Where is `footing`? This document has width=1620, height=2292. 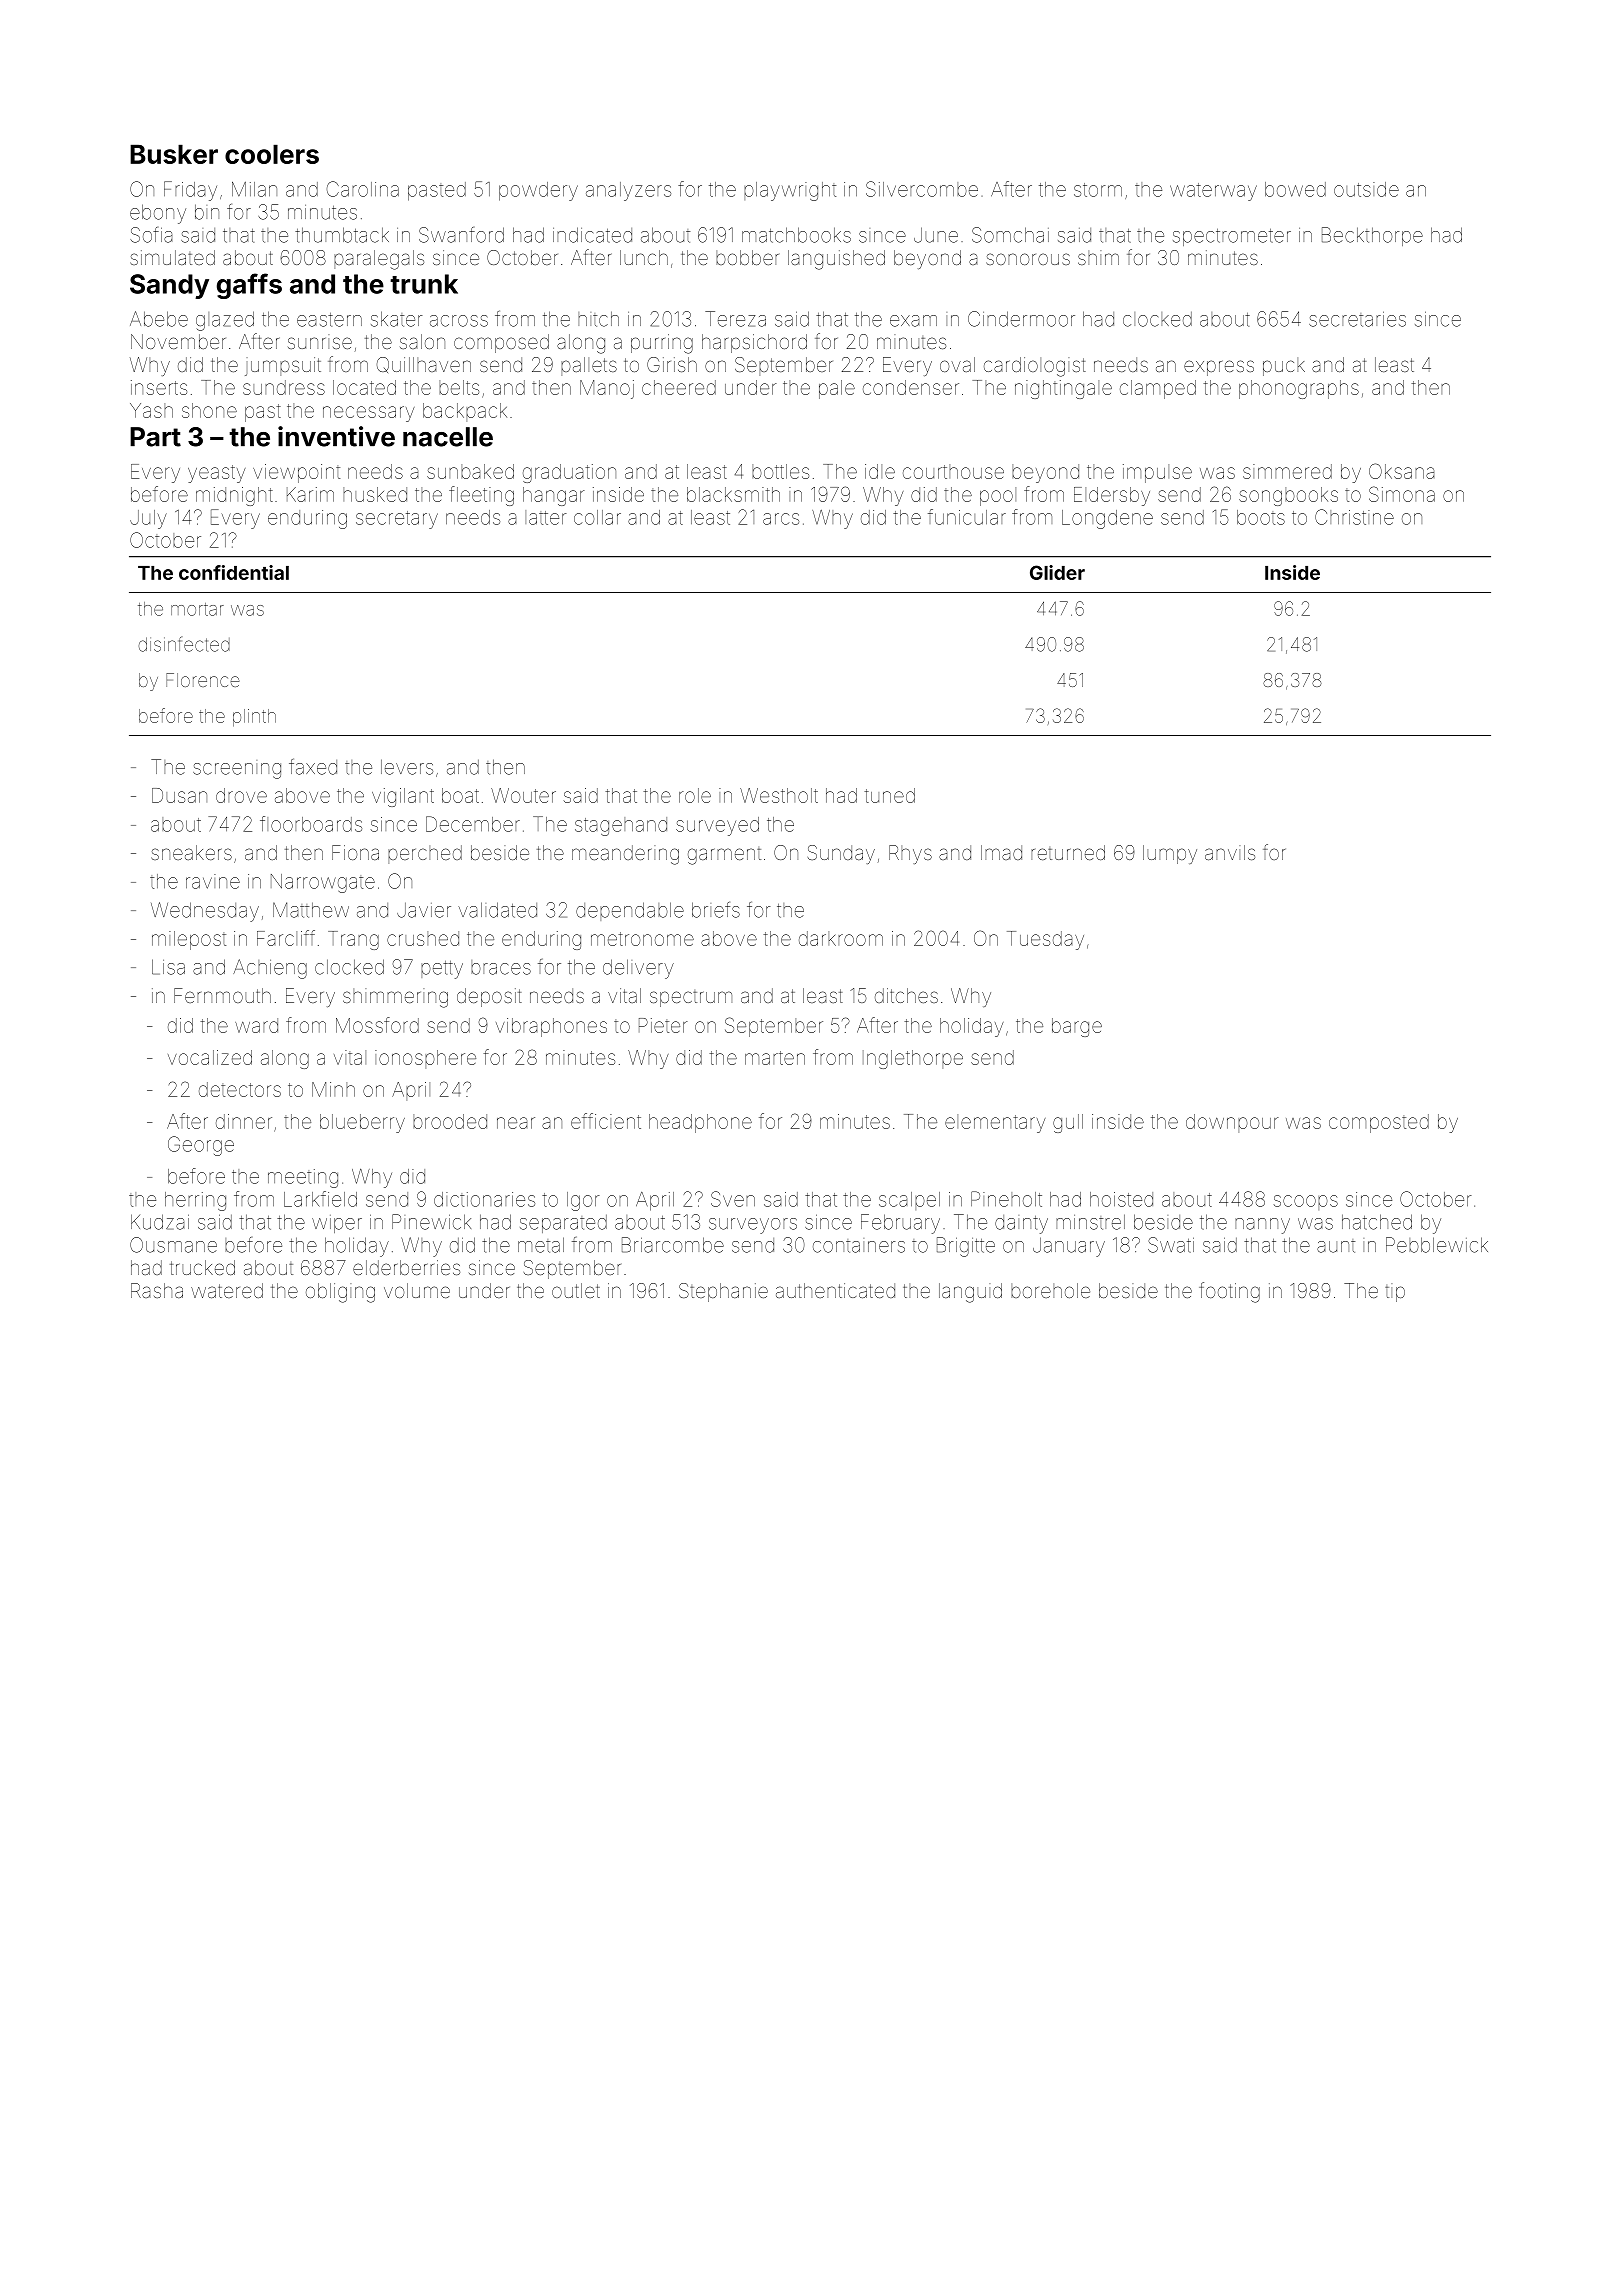
footing is located at coordinates (1229, 1292).
